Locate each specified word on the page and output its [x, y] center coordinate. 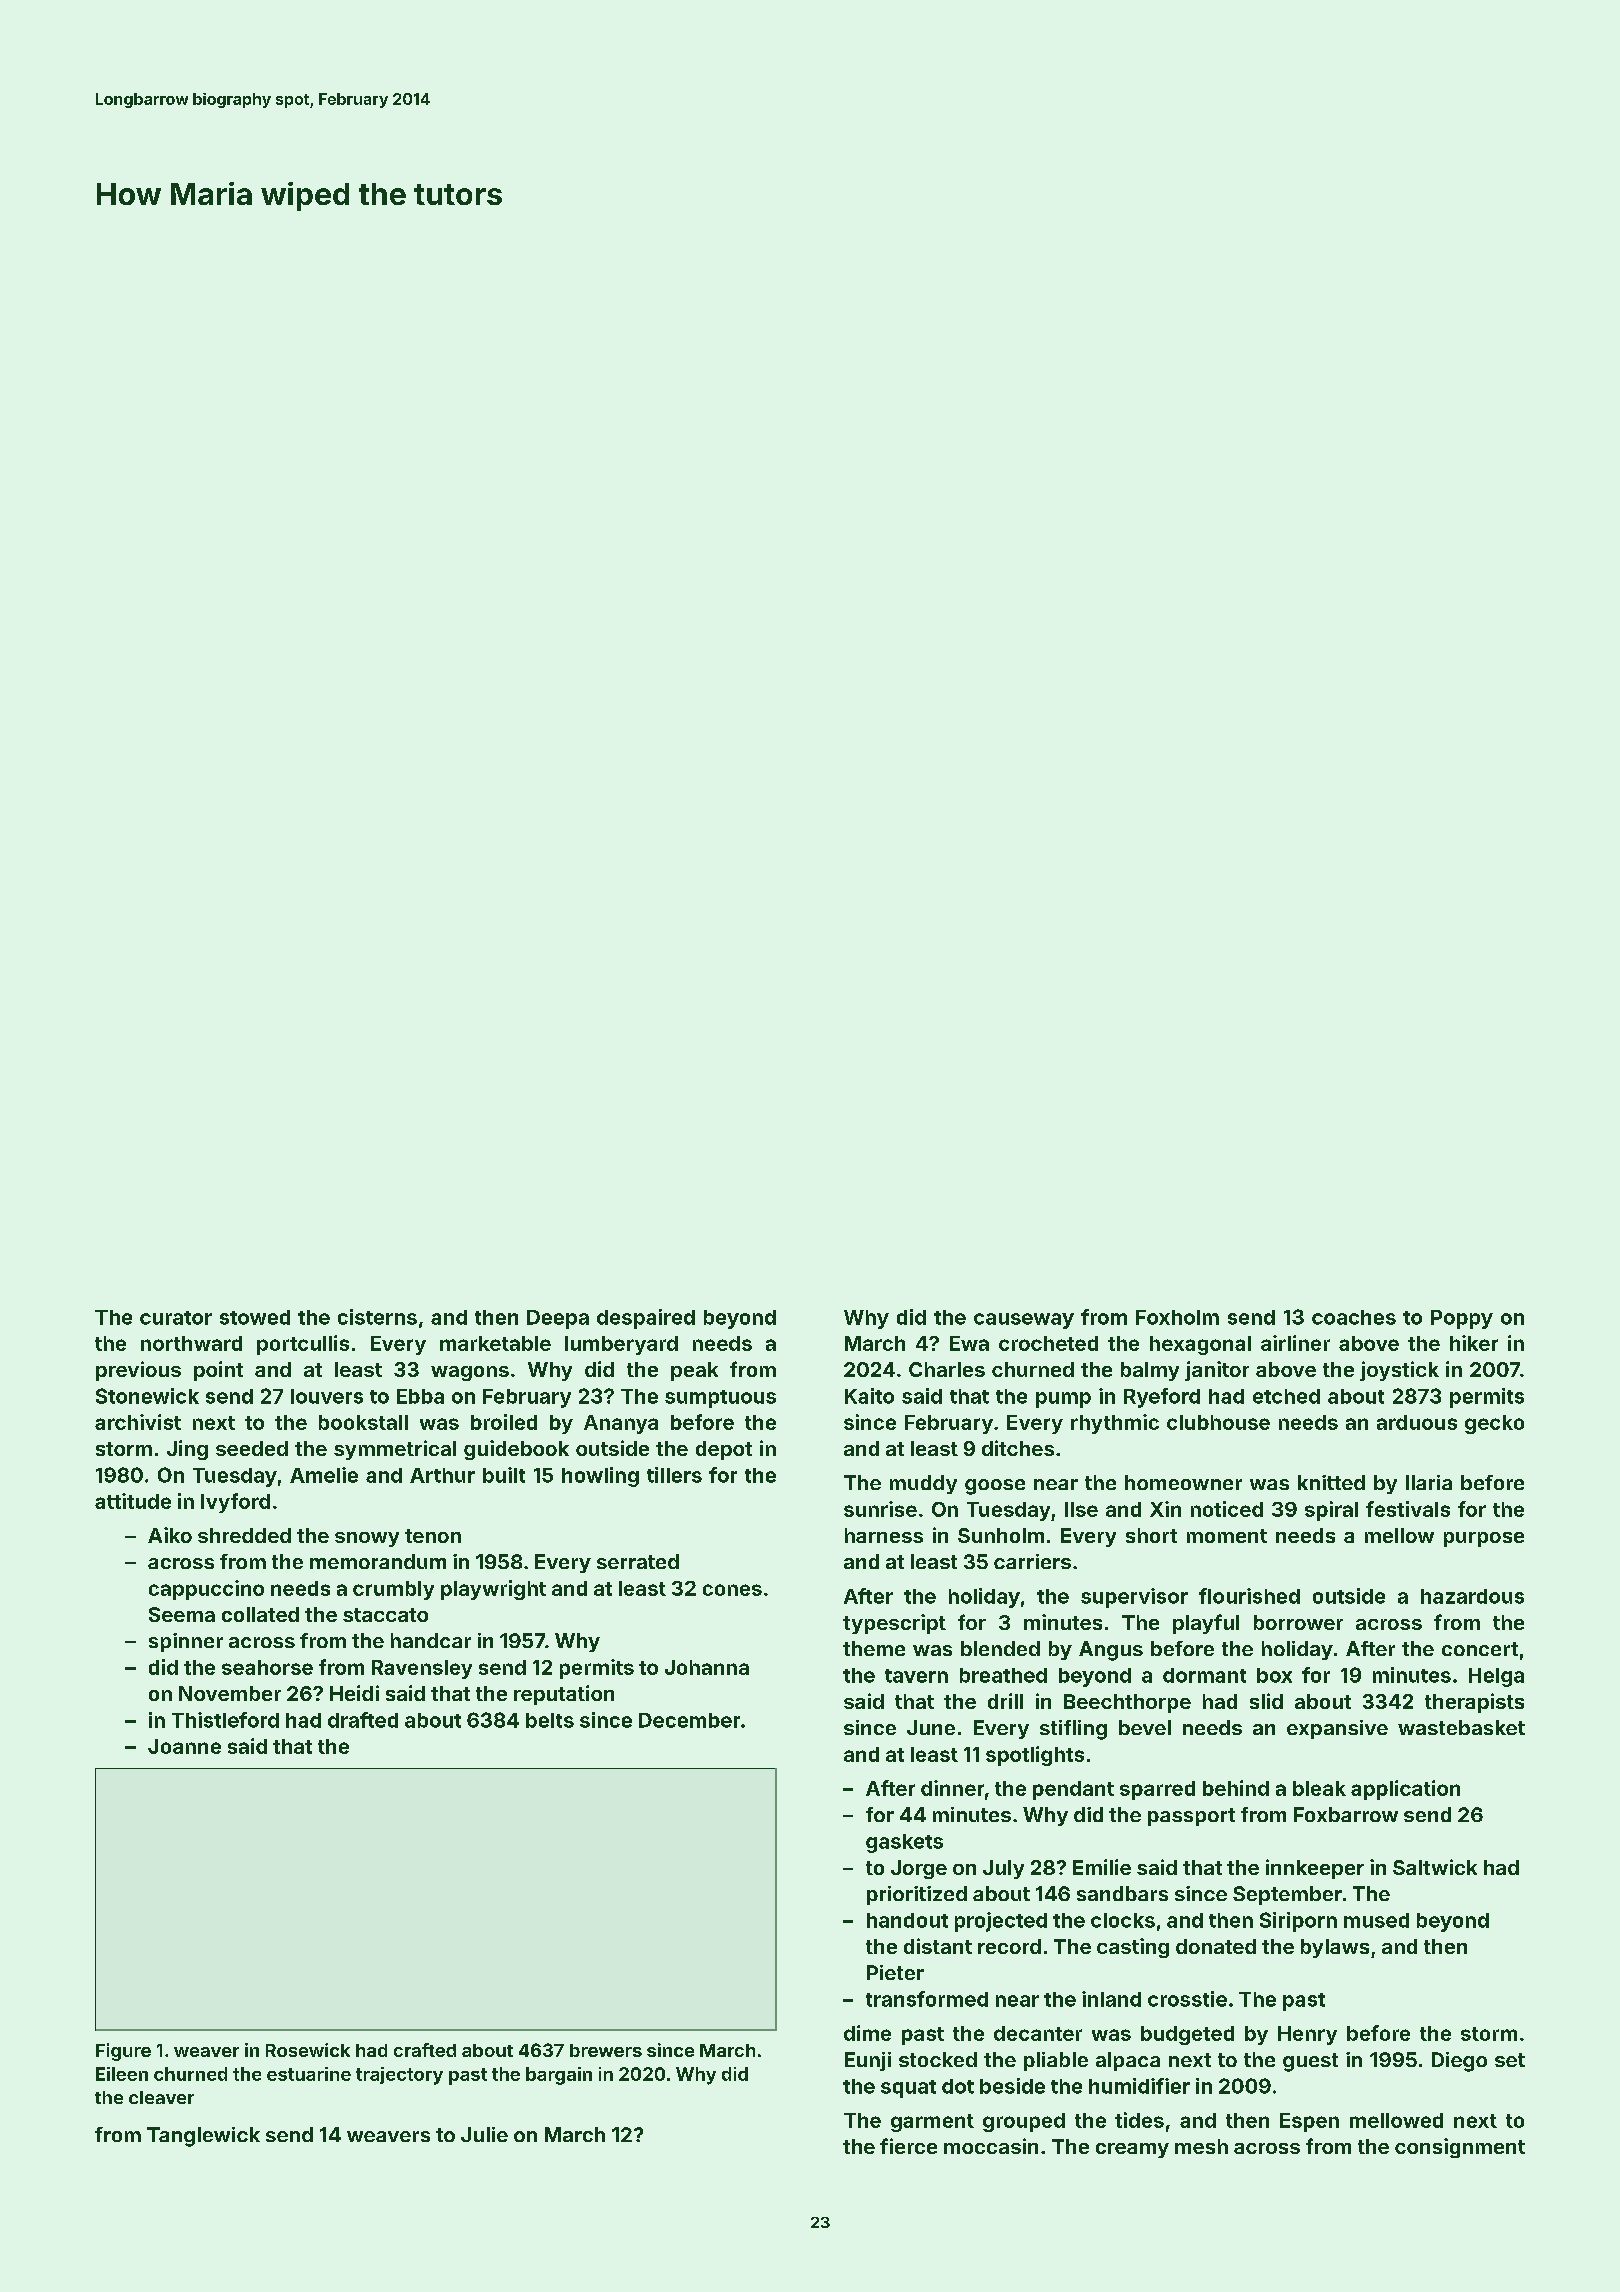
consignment [1460, 2148]
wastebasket [1461, 1727]
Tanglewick [203, 2137]
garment [932, 2123]
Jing [187, 1450]
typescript [894, 1624]
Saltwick [1435, 1867]
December [689, 1720]
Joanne [184, 1746]
